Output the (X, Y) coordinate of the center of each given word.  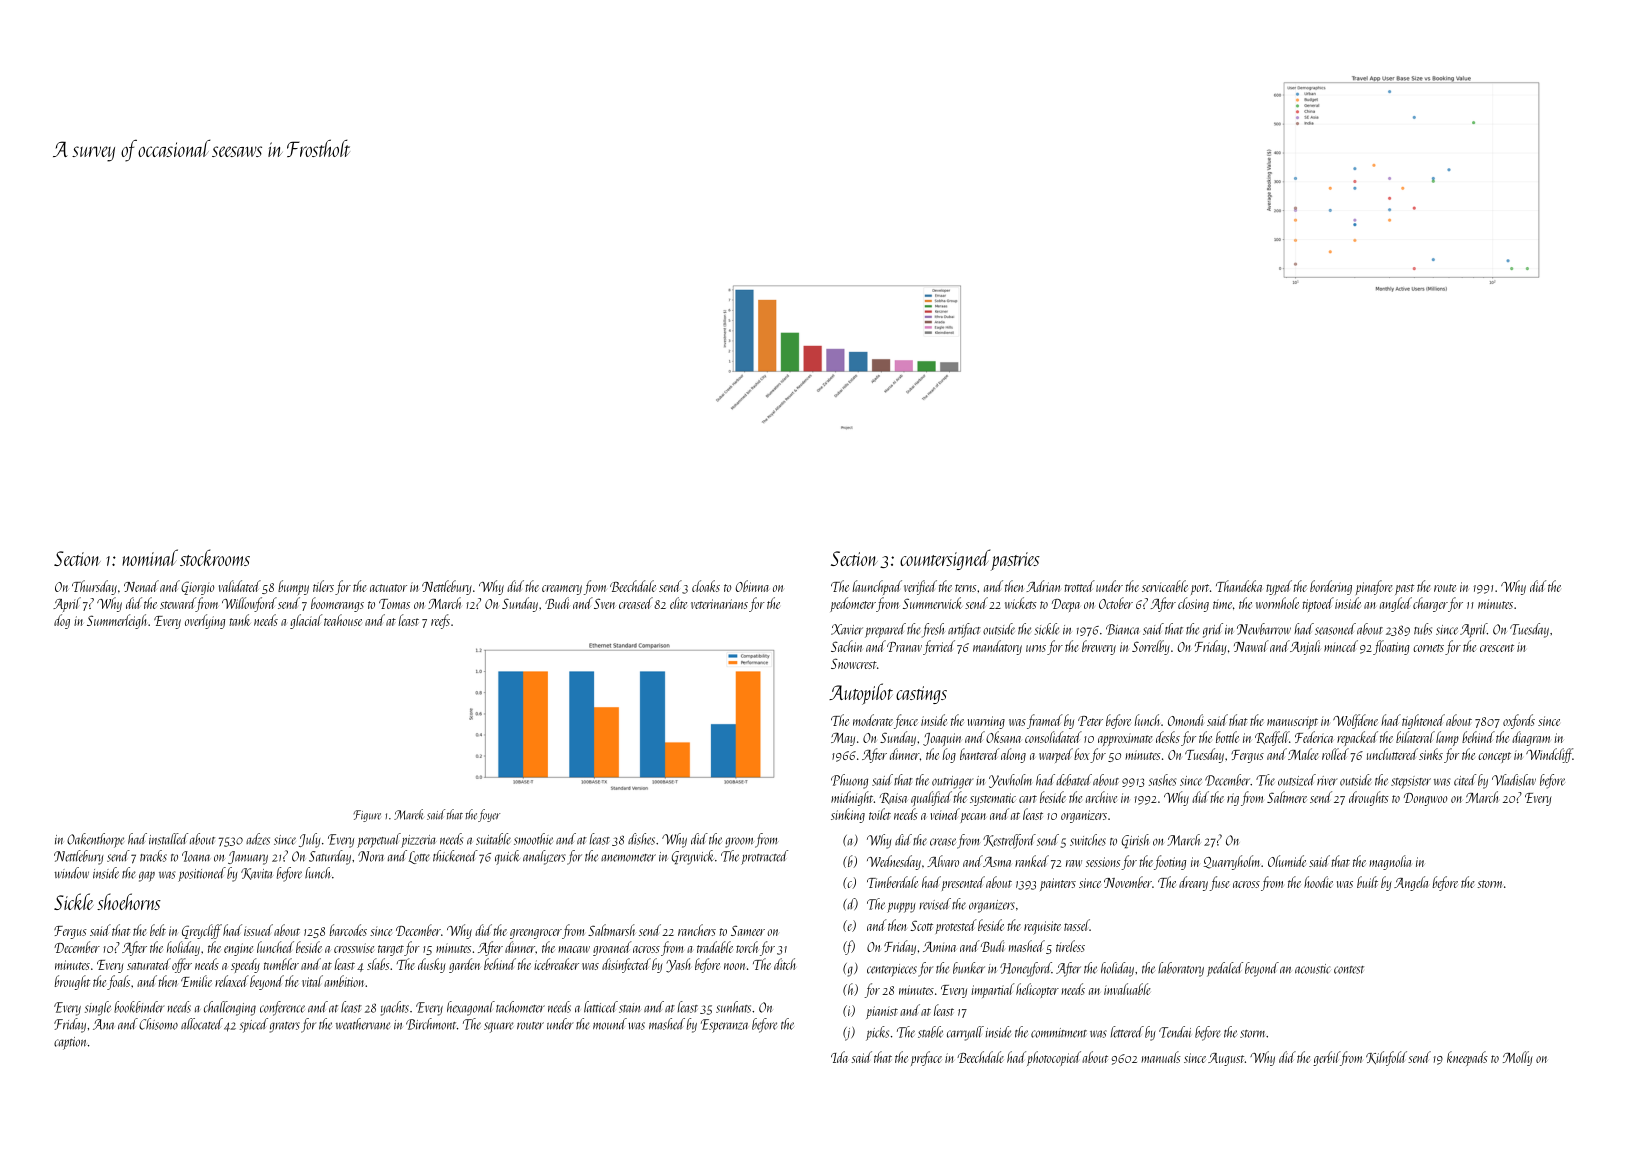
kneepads (1467, 1058)
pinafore (1374, 587)
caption (70, 1043)
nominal (150, 557)
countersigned (945, 559)
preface (926, 1058)
